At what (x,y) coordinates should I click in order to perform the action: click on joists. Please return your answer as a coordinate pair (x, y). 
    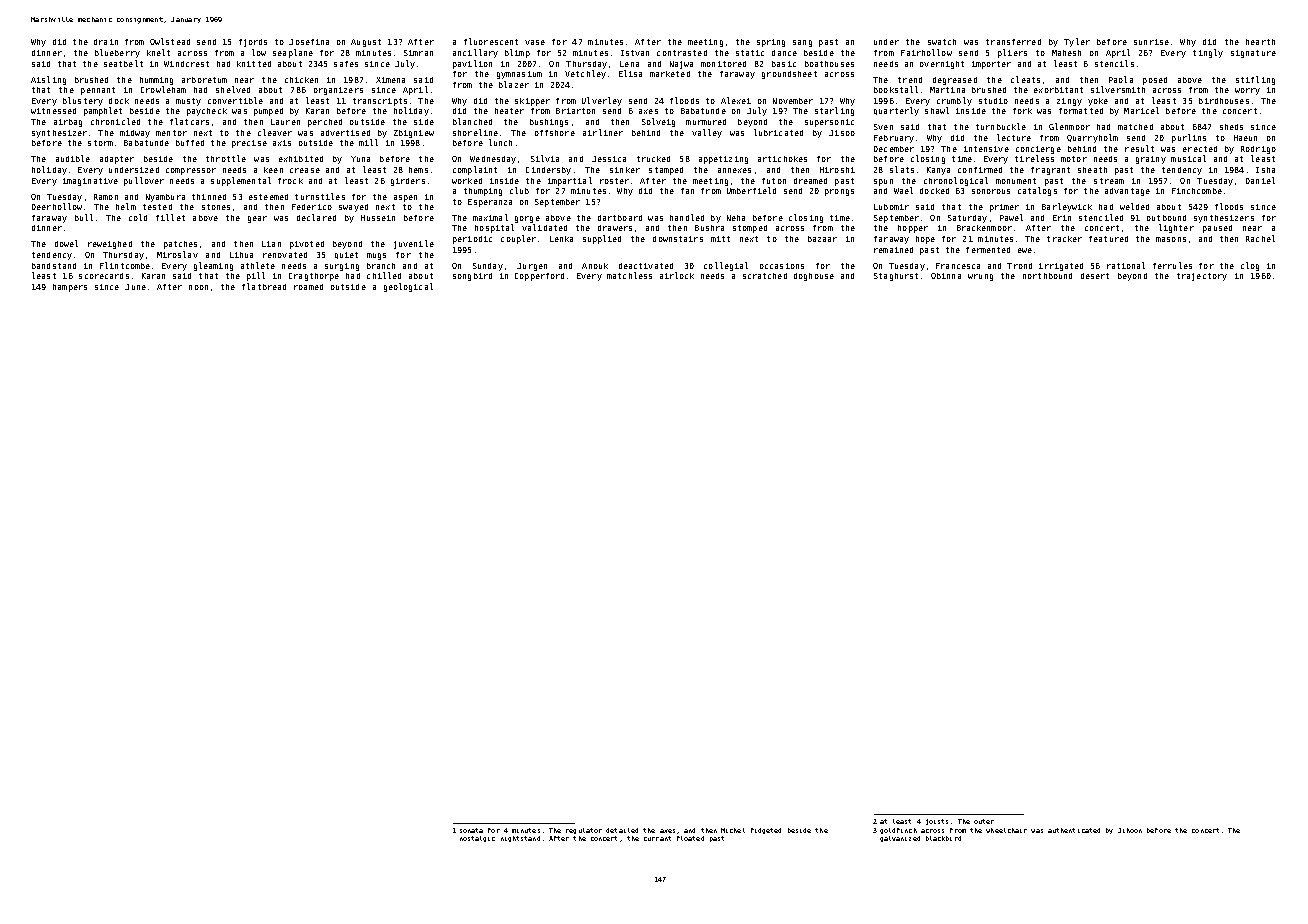
    Looking at the image, I should click on (937, 822).
